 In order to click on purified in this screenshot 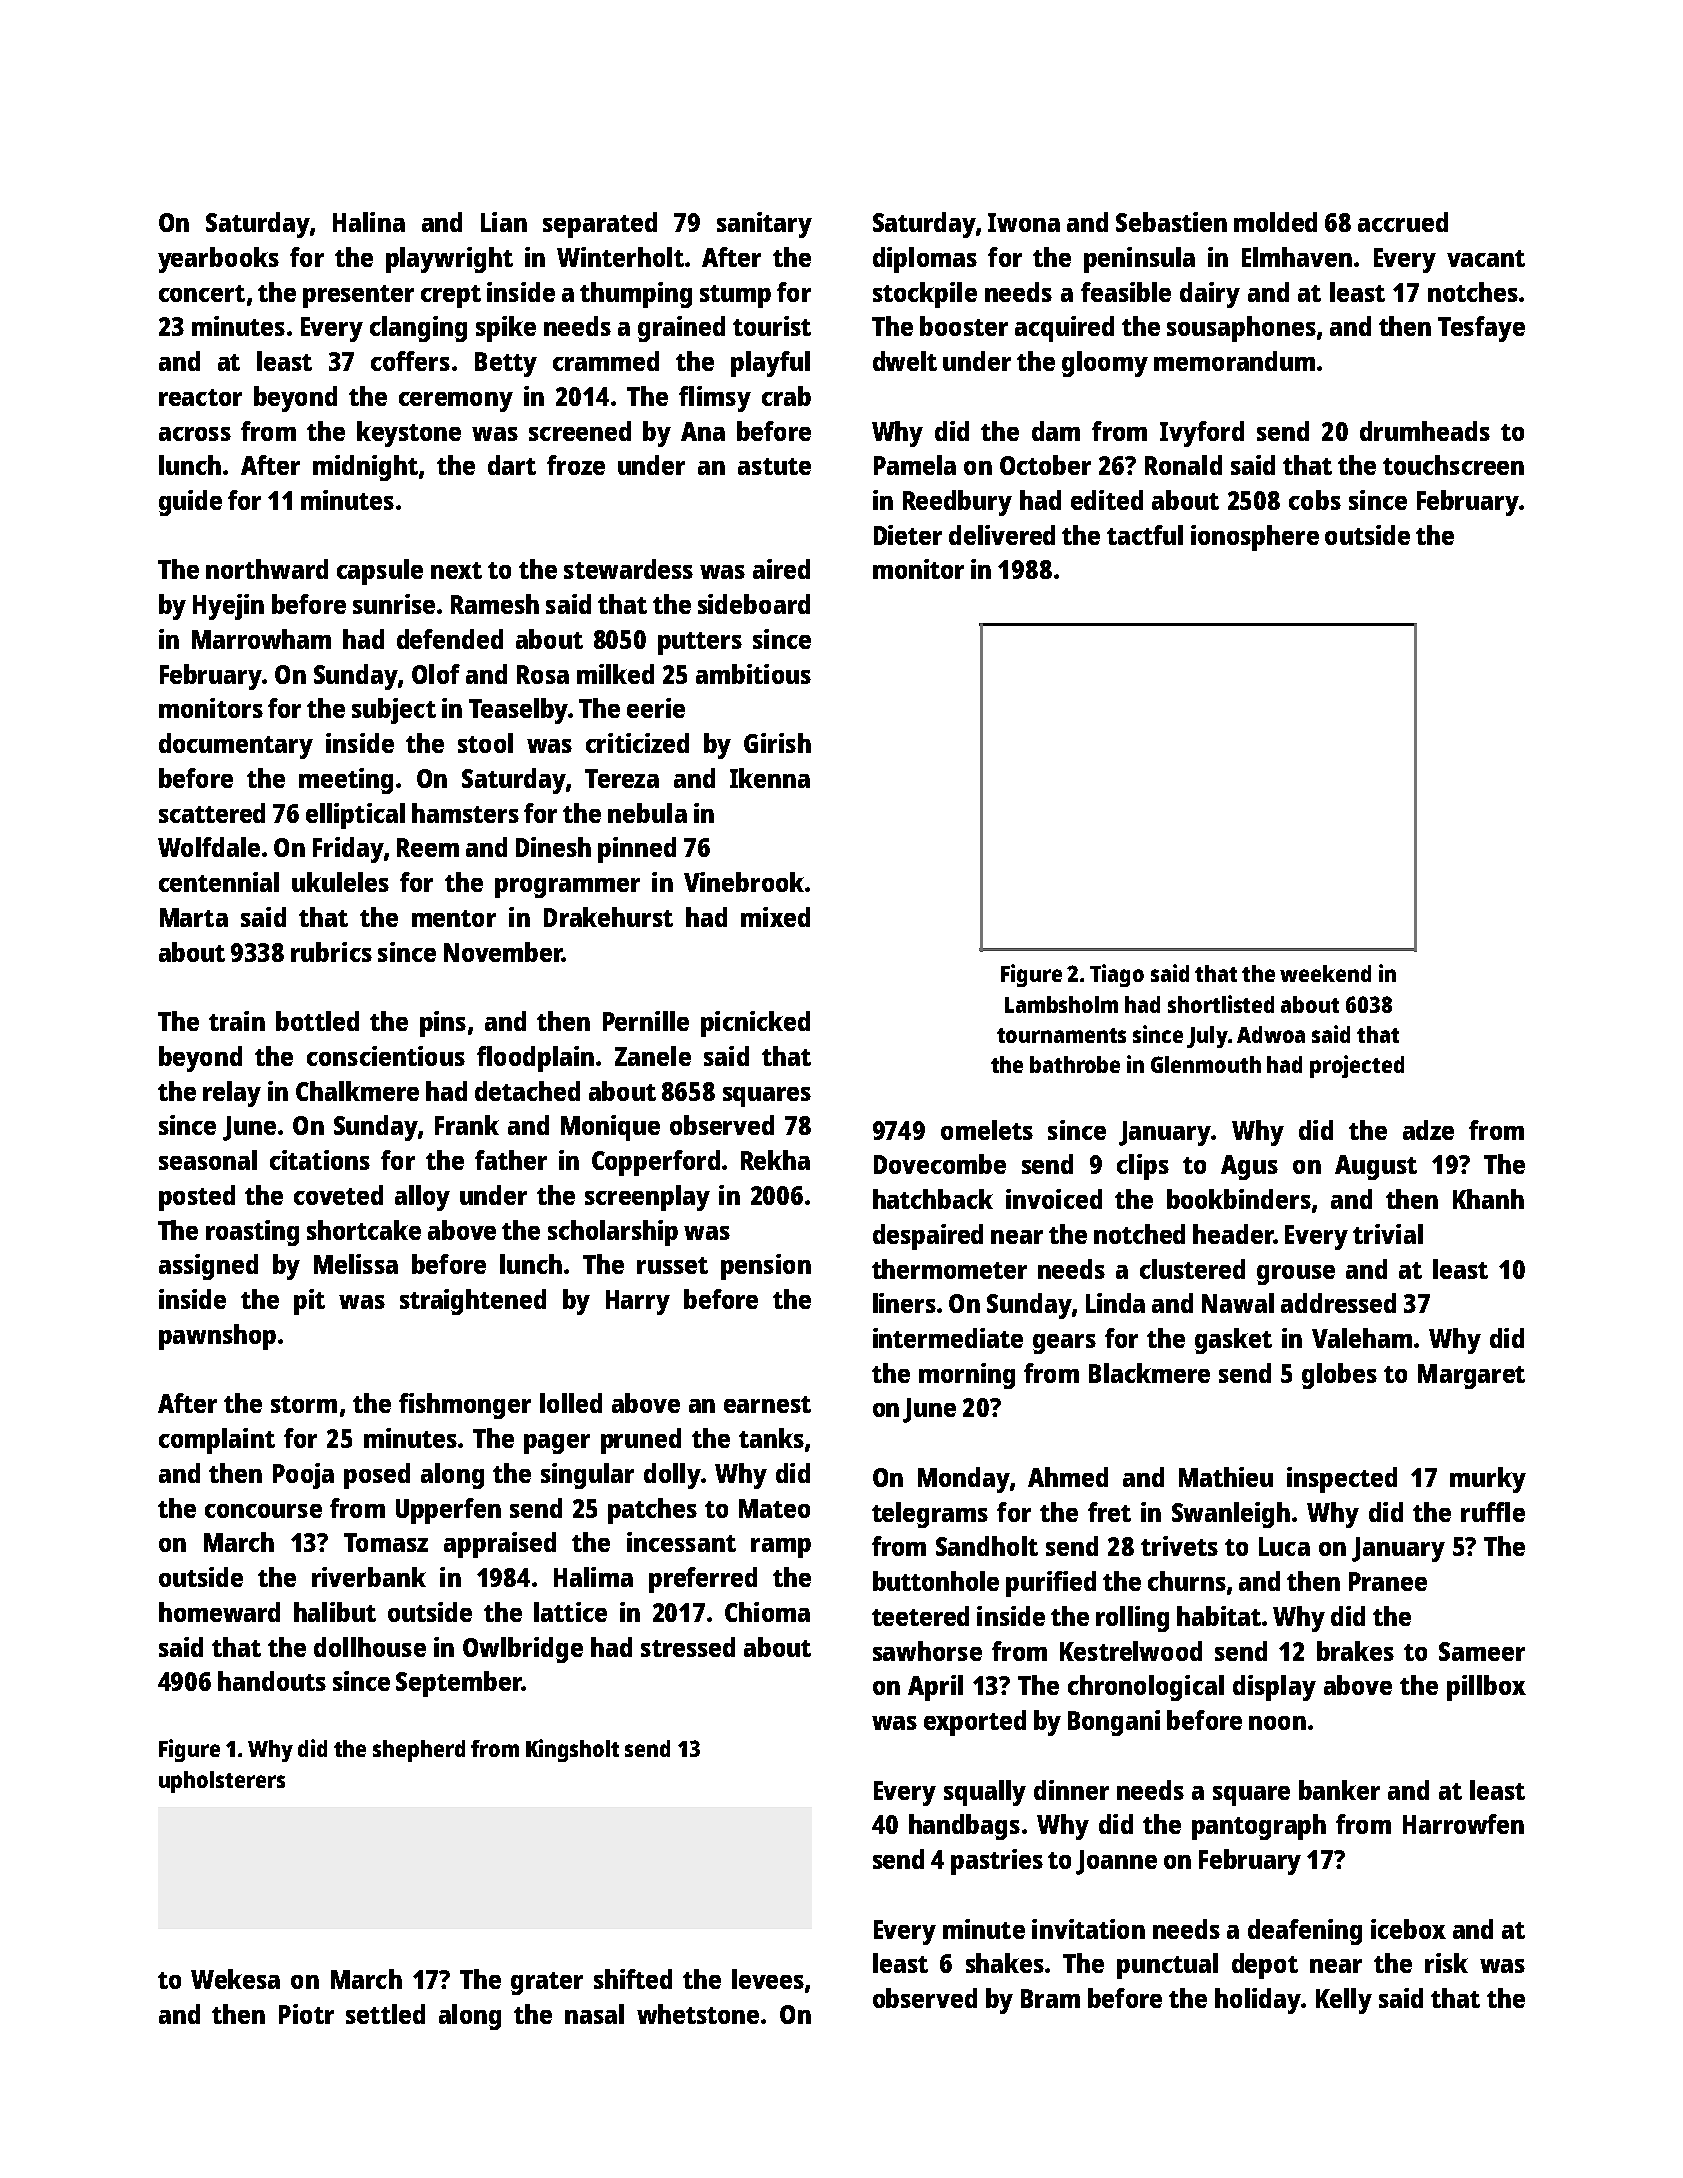, I will do `click(1051, 1584)`.
